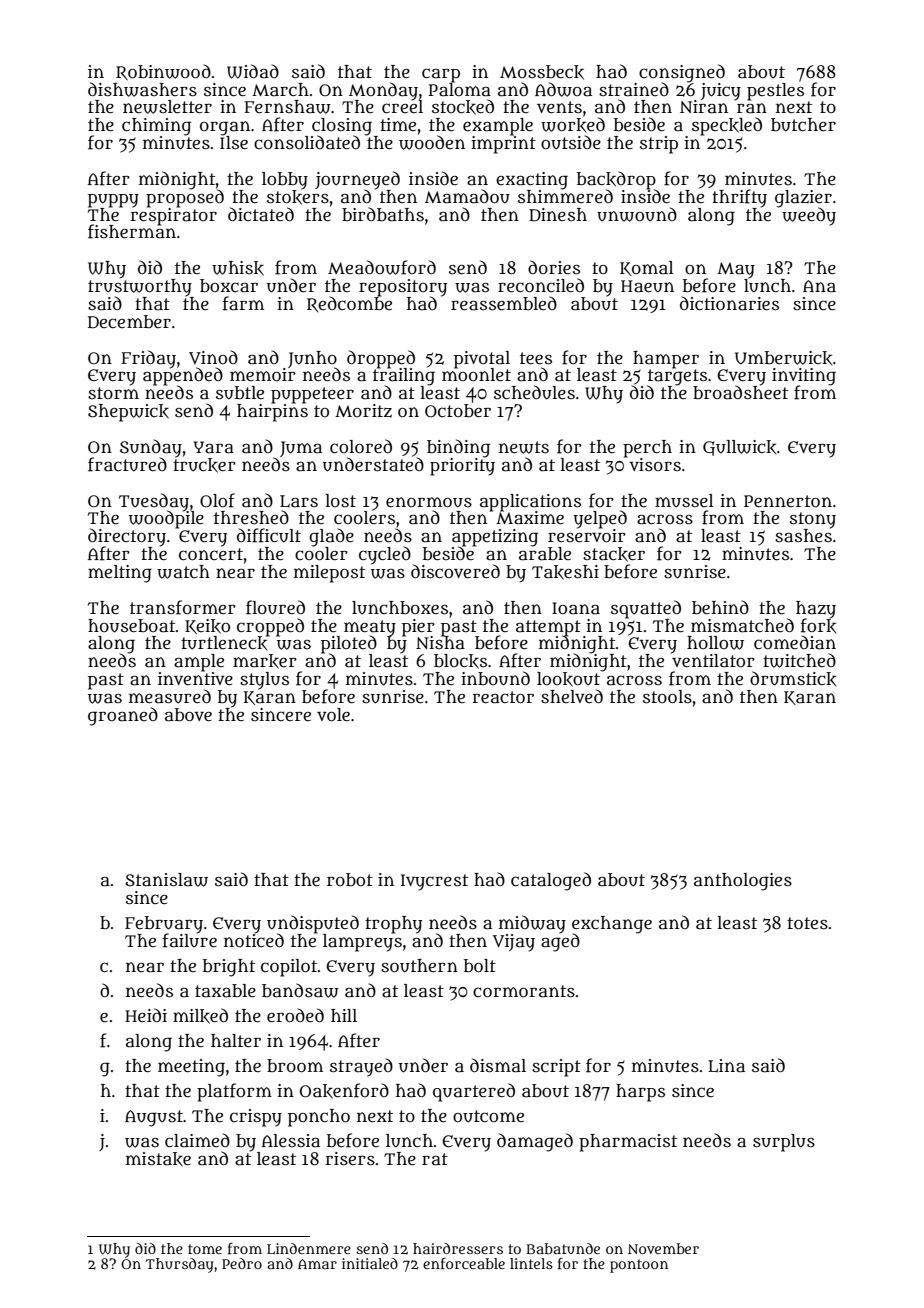 The height and width of the document is (1308, 924). What do you see at coordinates (123, 716) in the document?
I see `groaned` at bounding box center [123, 716].
